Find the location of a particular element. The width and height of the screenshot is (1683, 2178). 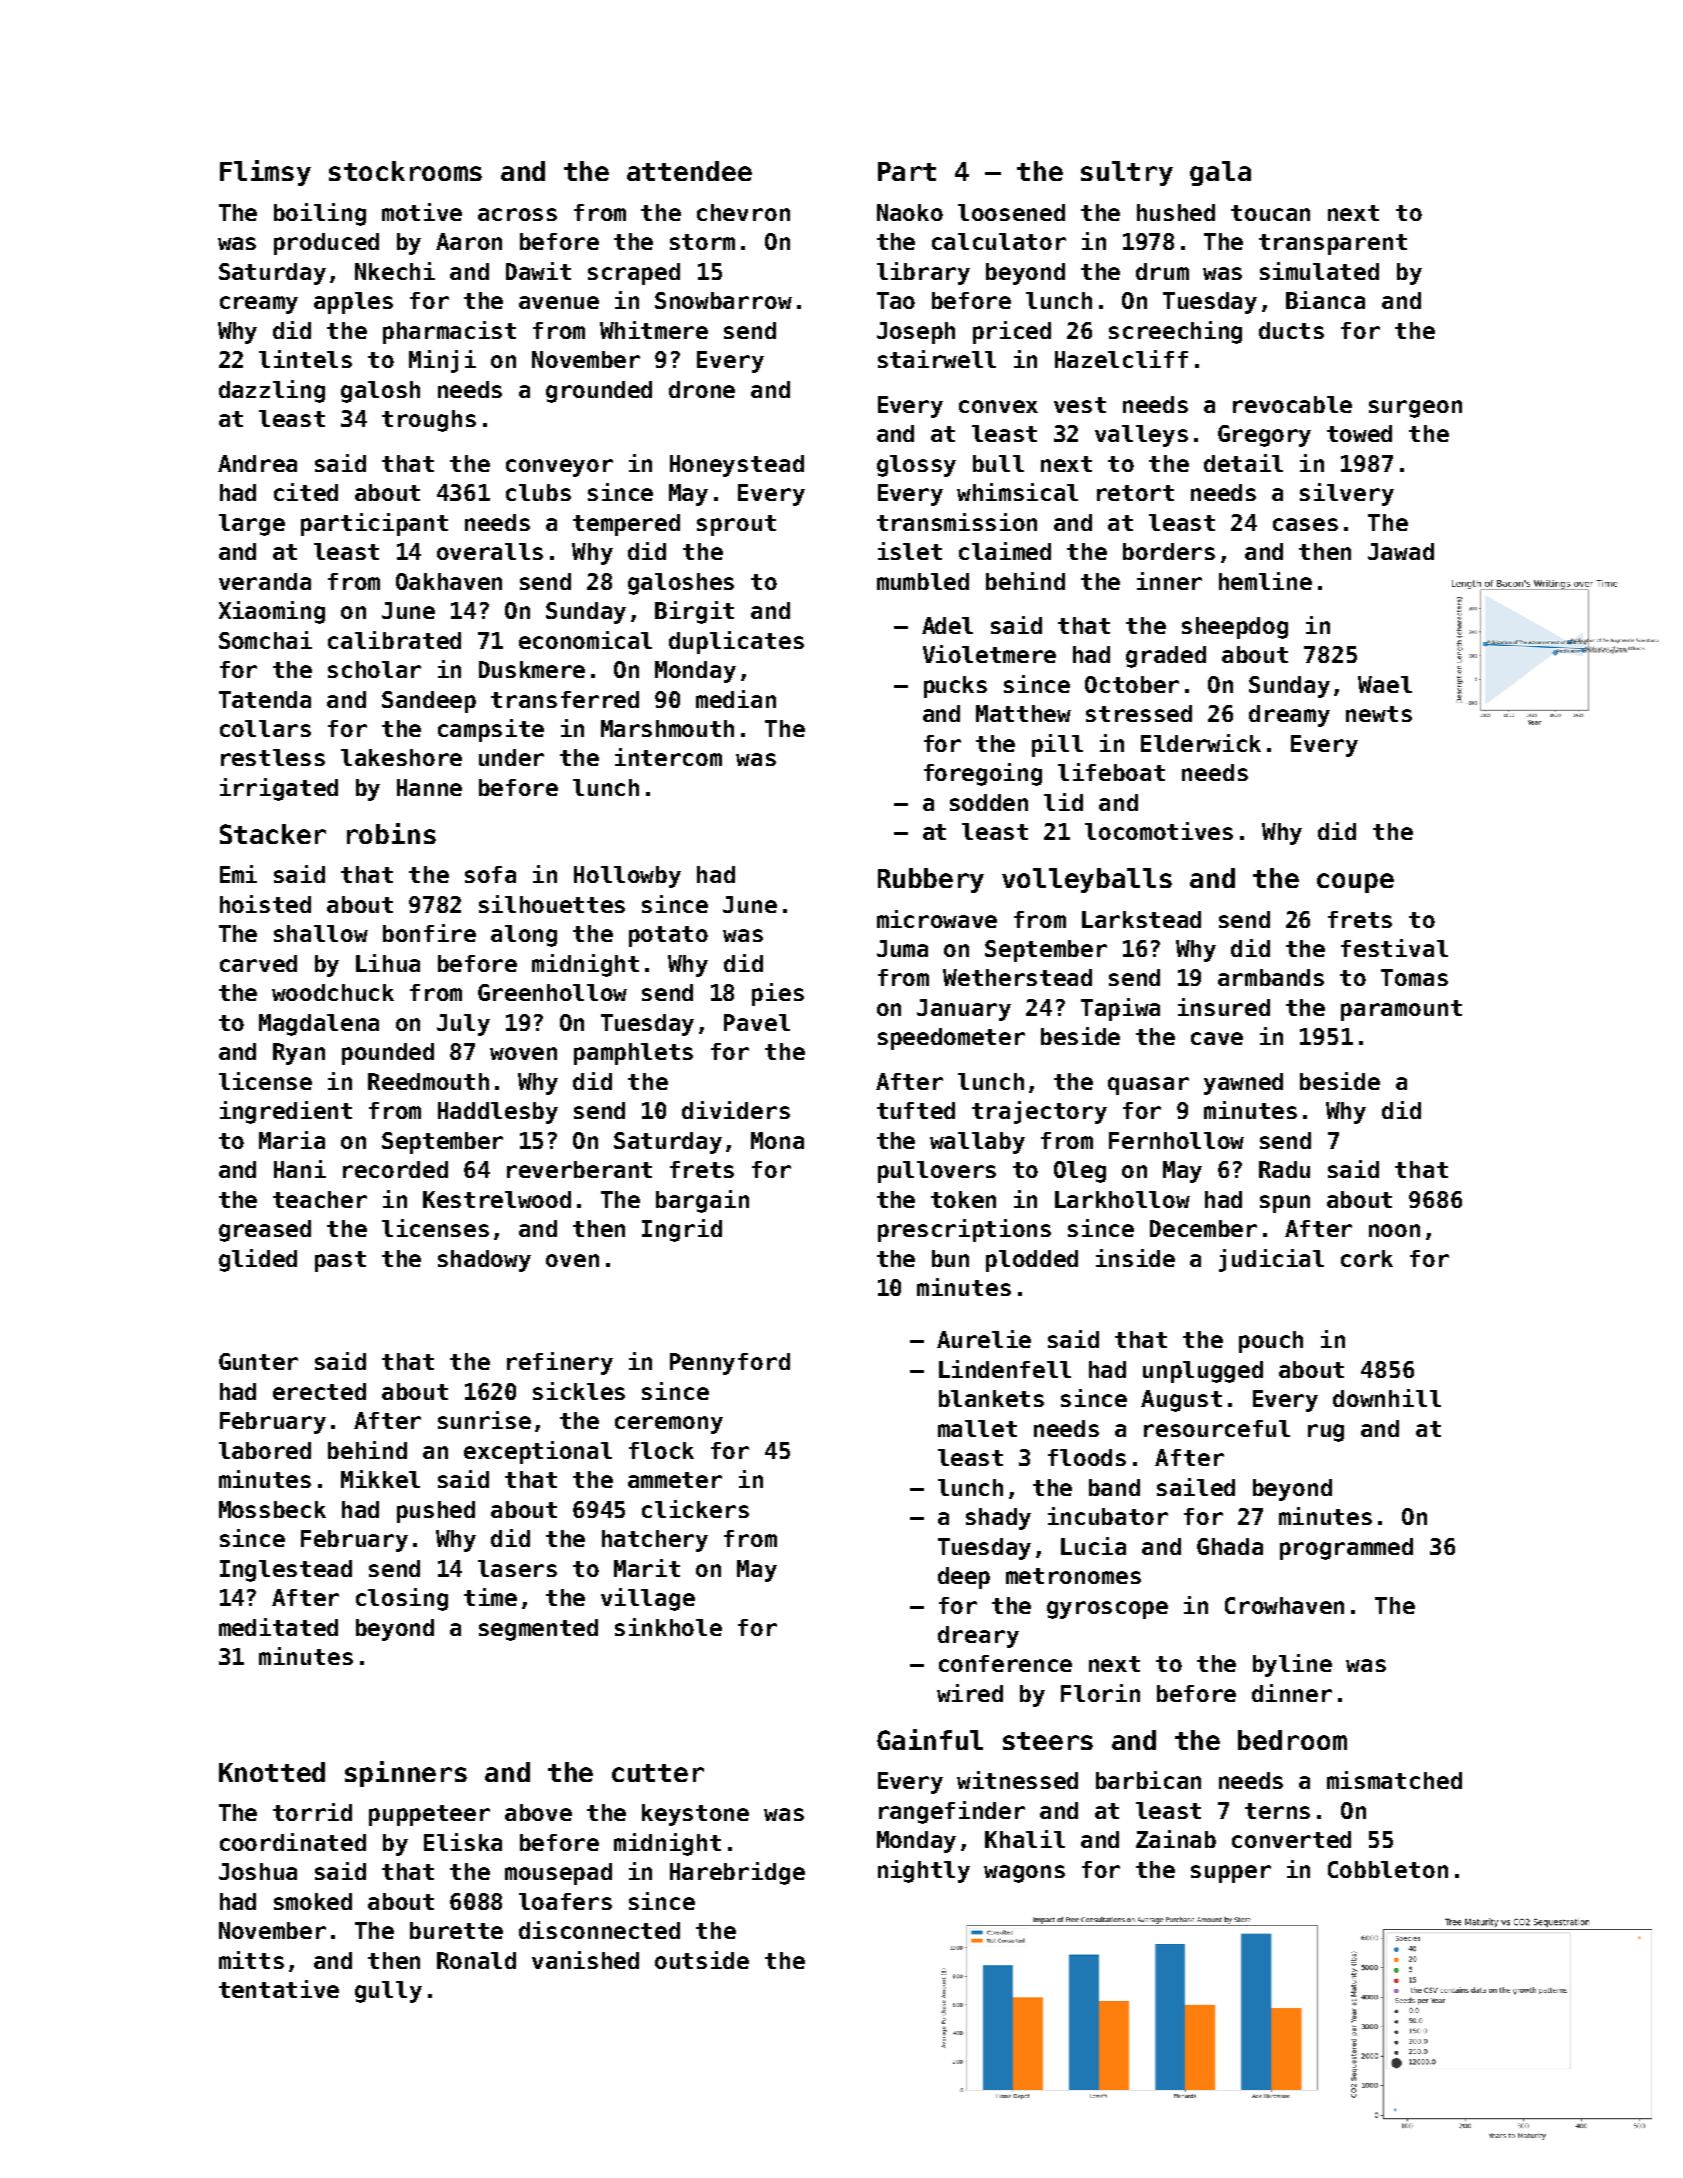

sofa is located at coordinates (490, 874).
